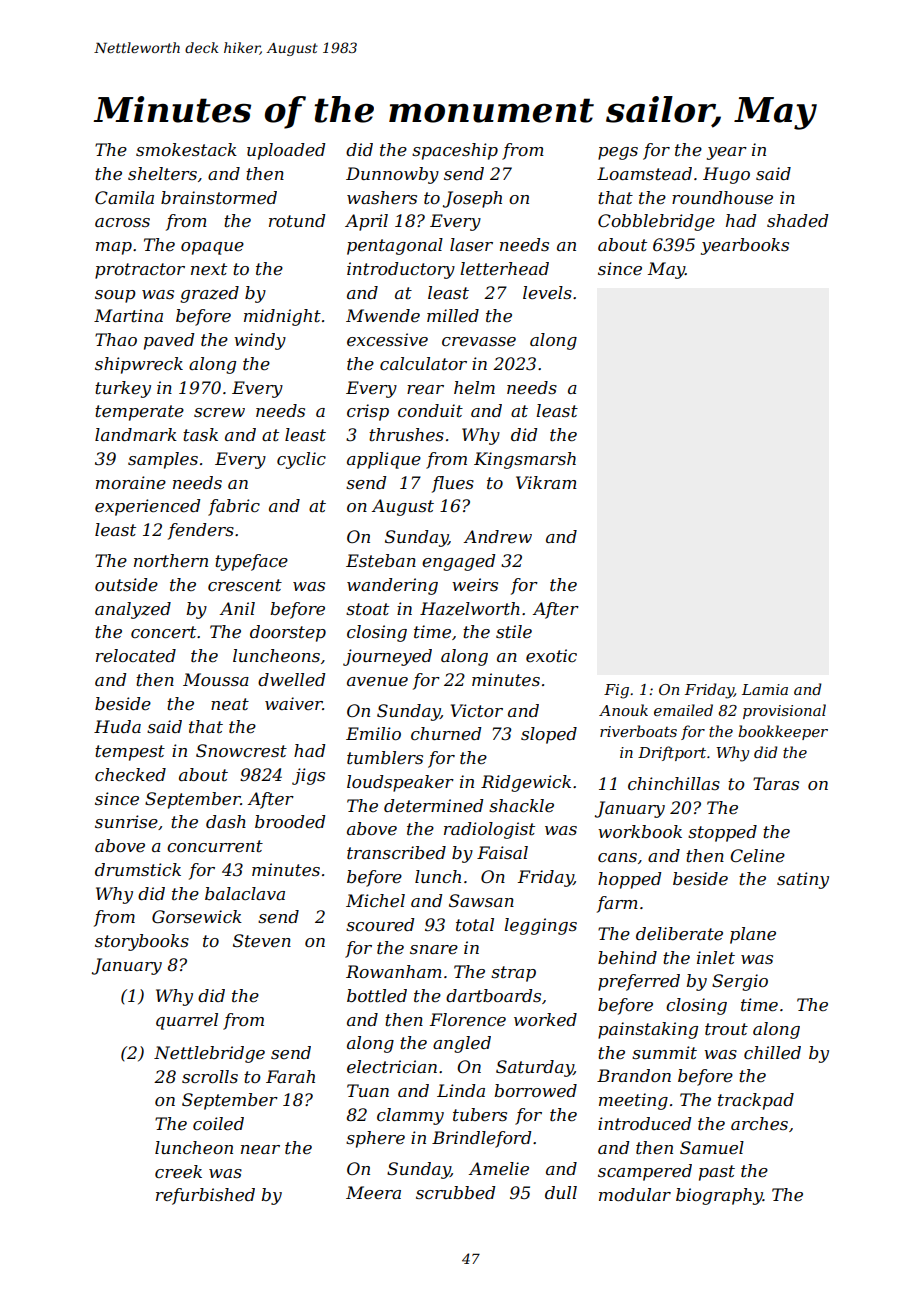  Describe the element at coordinates (616, 691) in the document. I see `Fig` at that location.
